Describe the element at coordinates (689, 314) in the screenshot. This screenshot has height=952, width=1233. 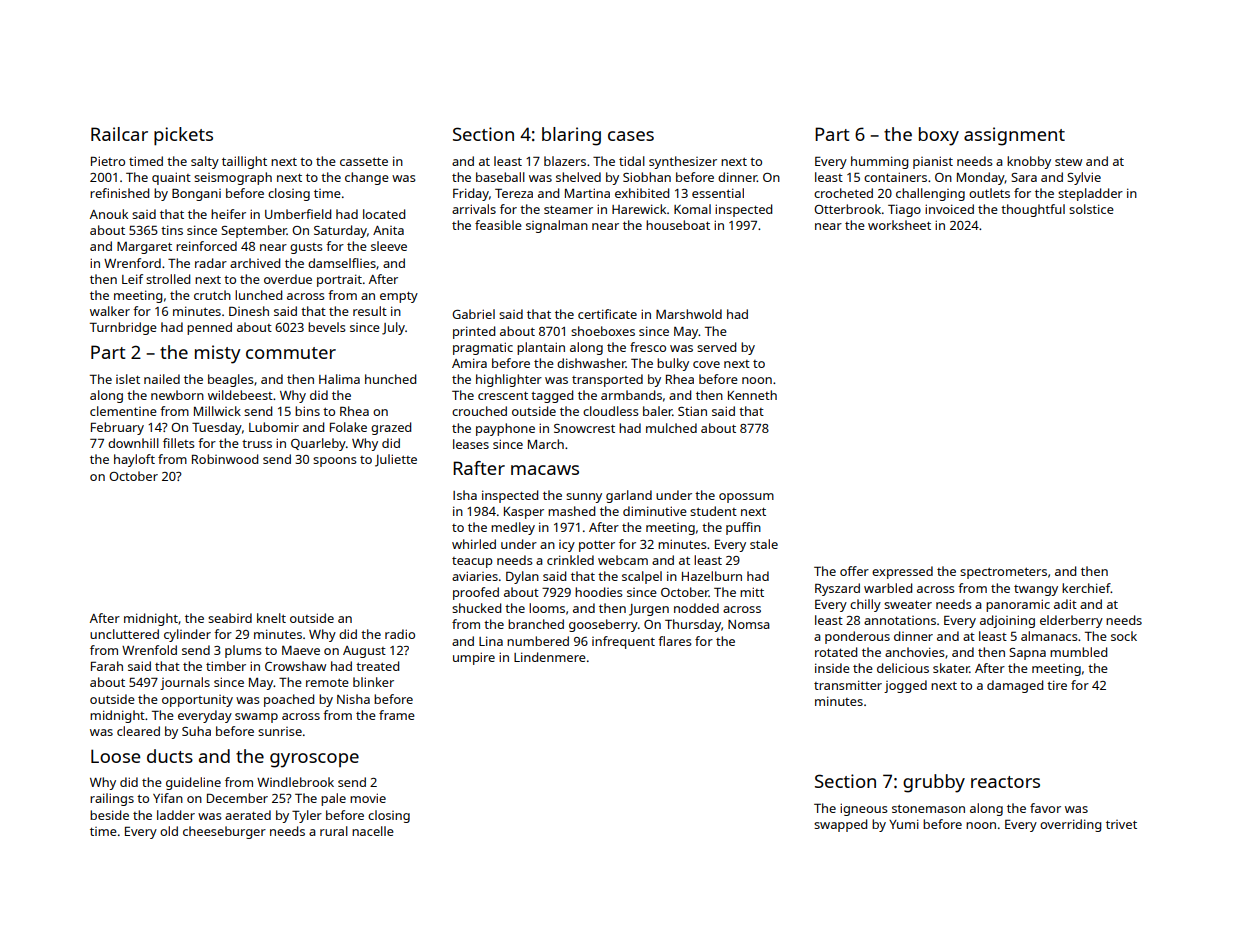
I see `Marshwold` at that location.
